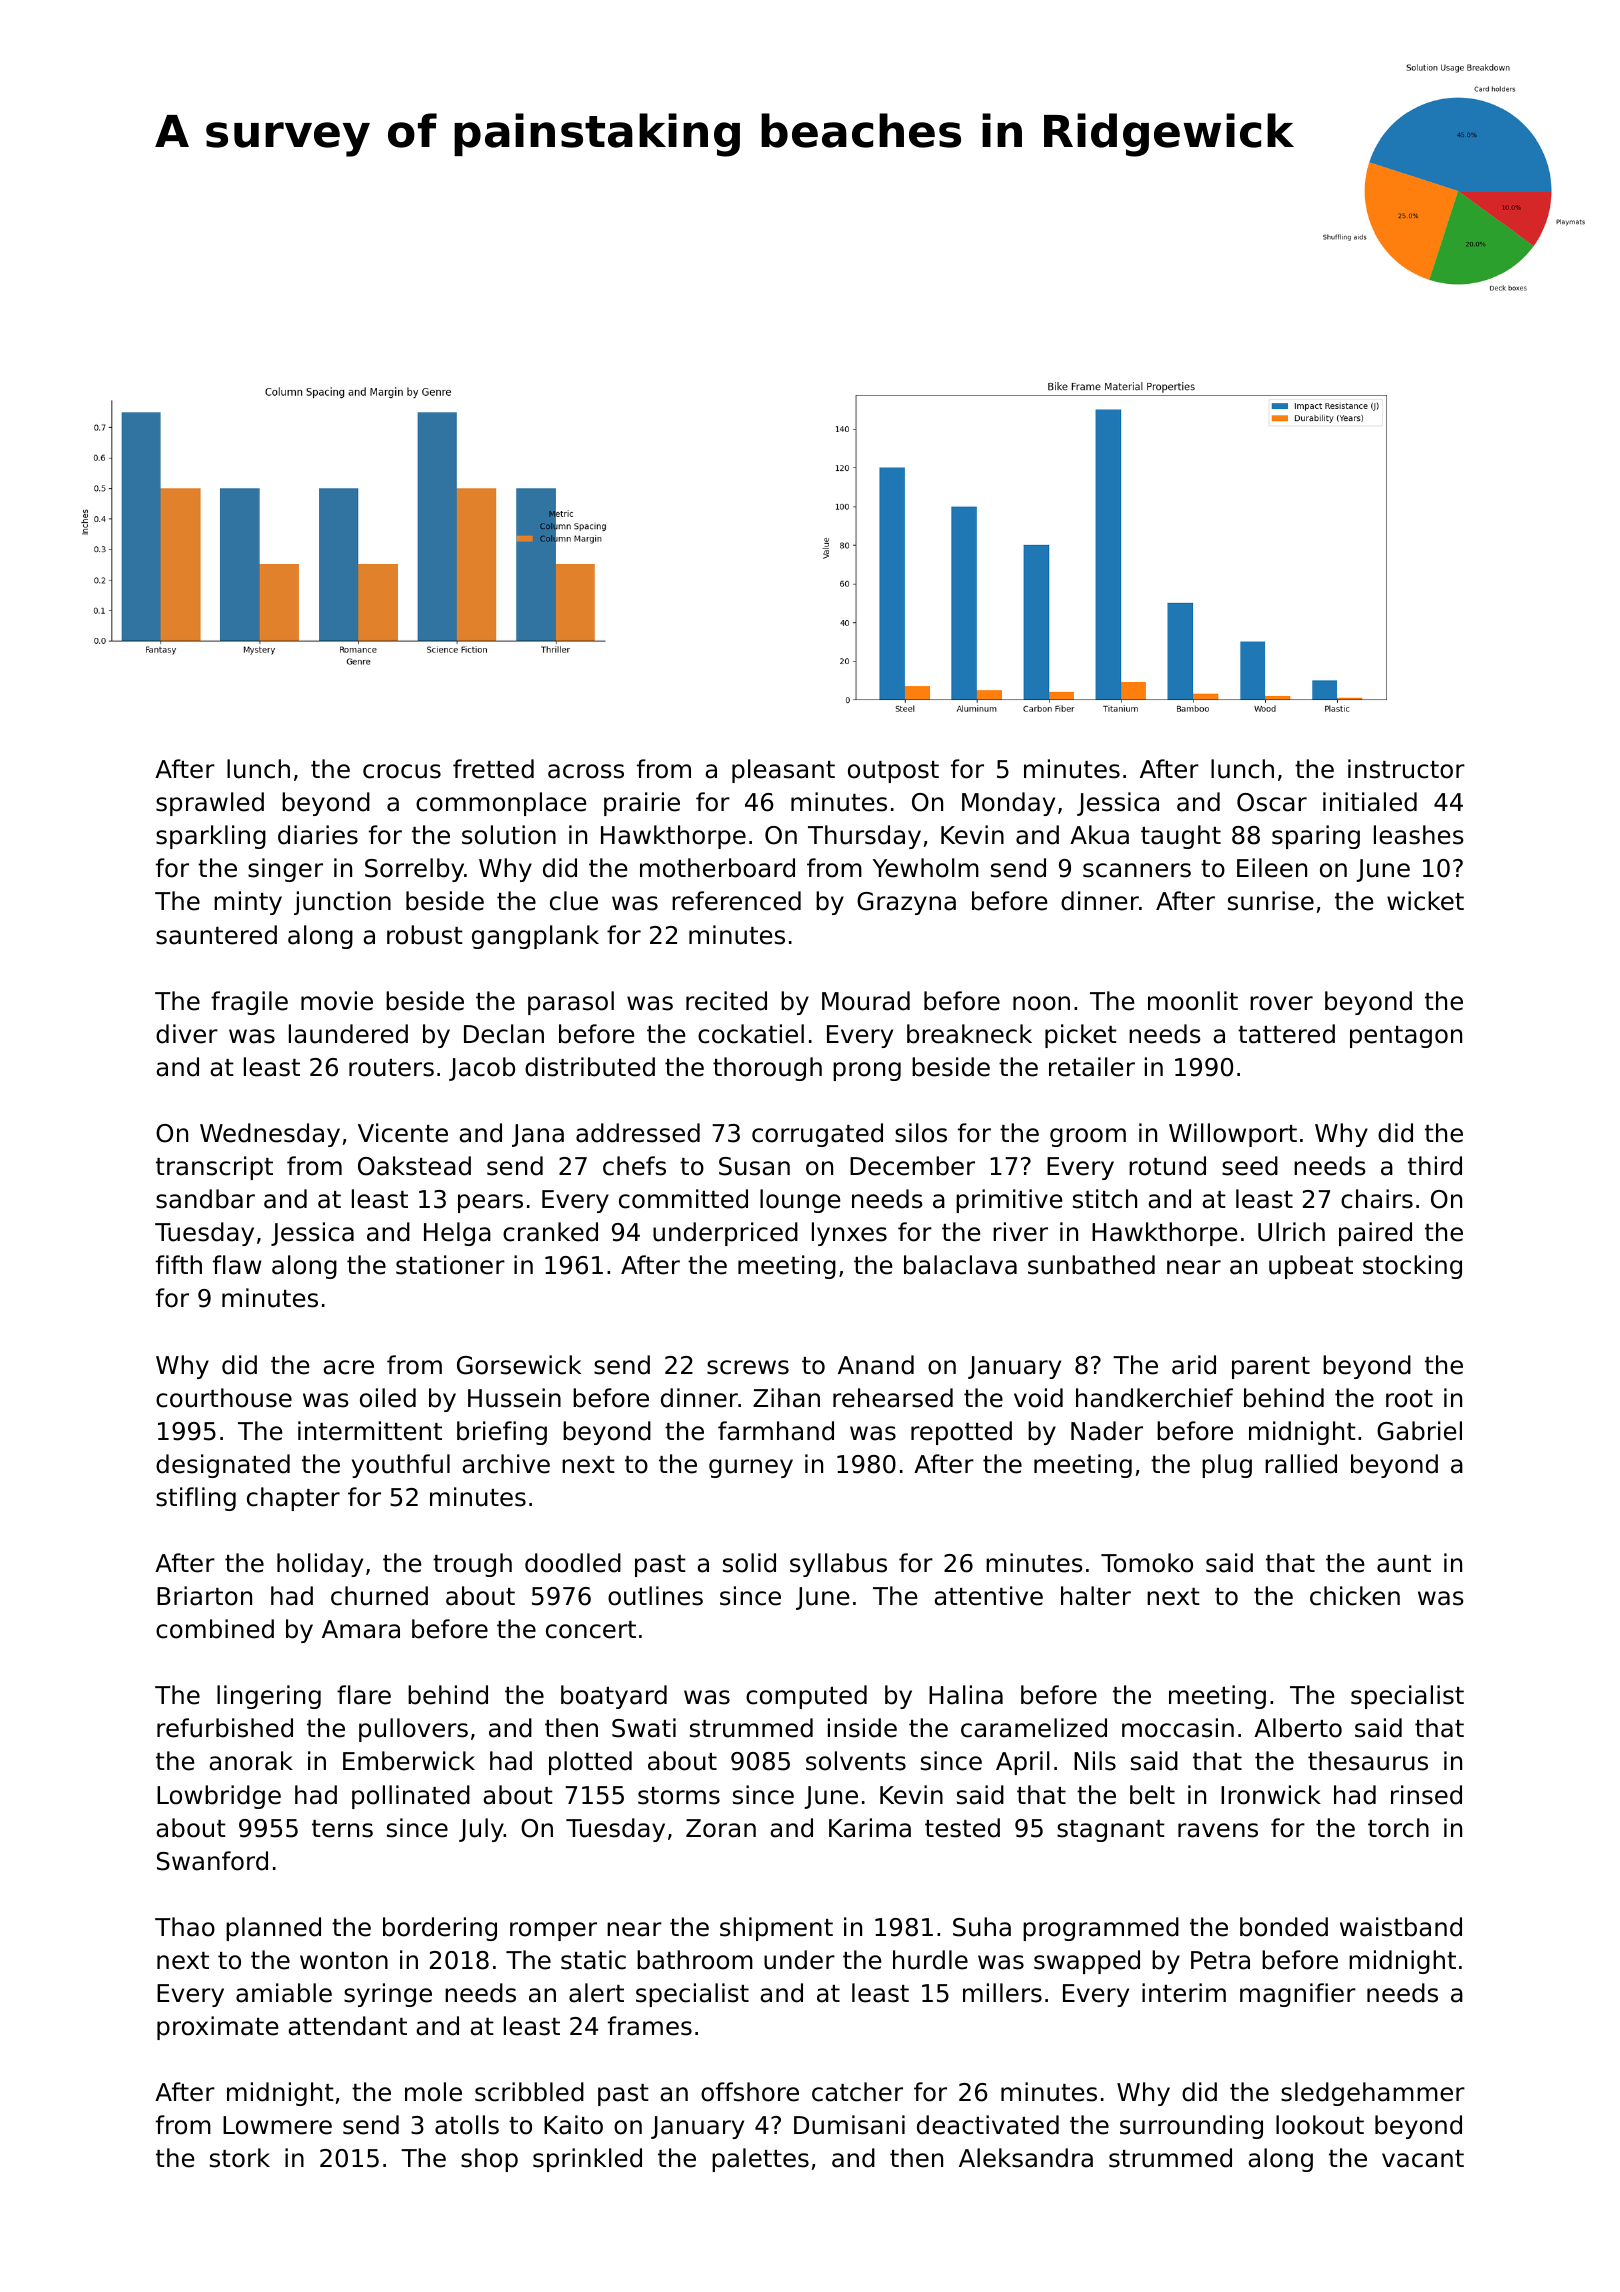 The width and height of the screenshot is (1620, 2292). Describe the element at coordinates (411, 1797) in the screenshot. I see `pollinated` at that location.
